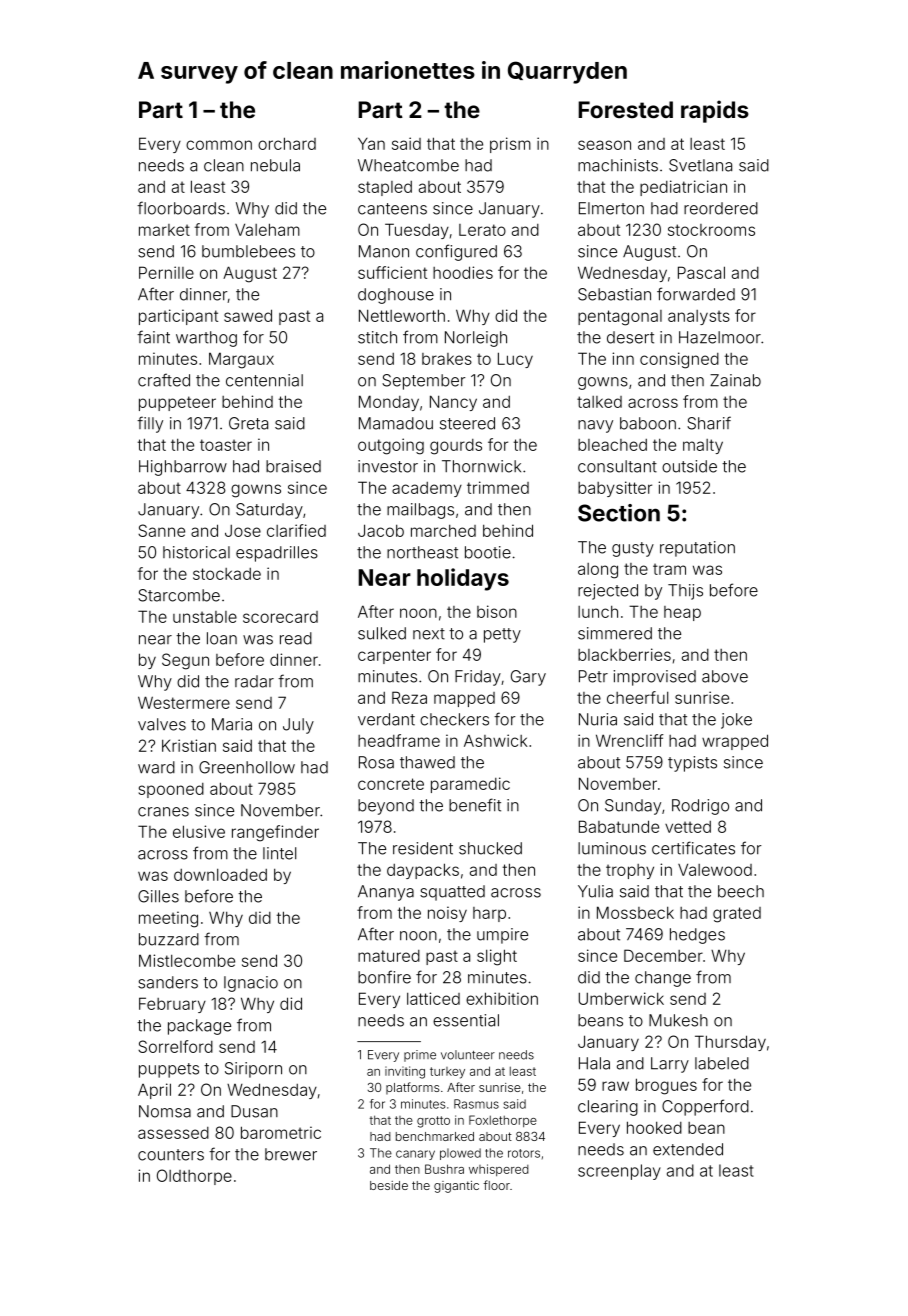 The width and height of the document is (908, 1316). What do you see at coordinates (510, 145) in the document?
I see `prism` at bounding box center [510, 145].
